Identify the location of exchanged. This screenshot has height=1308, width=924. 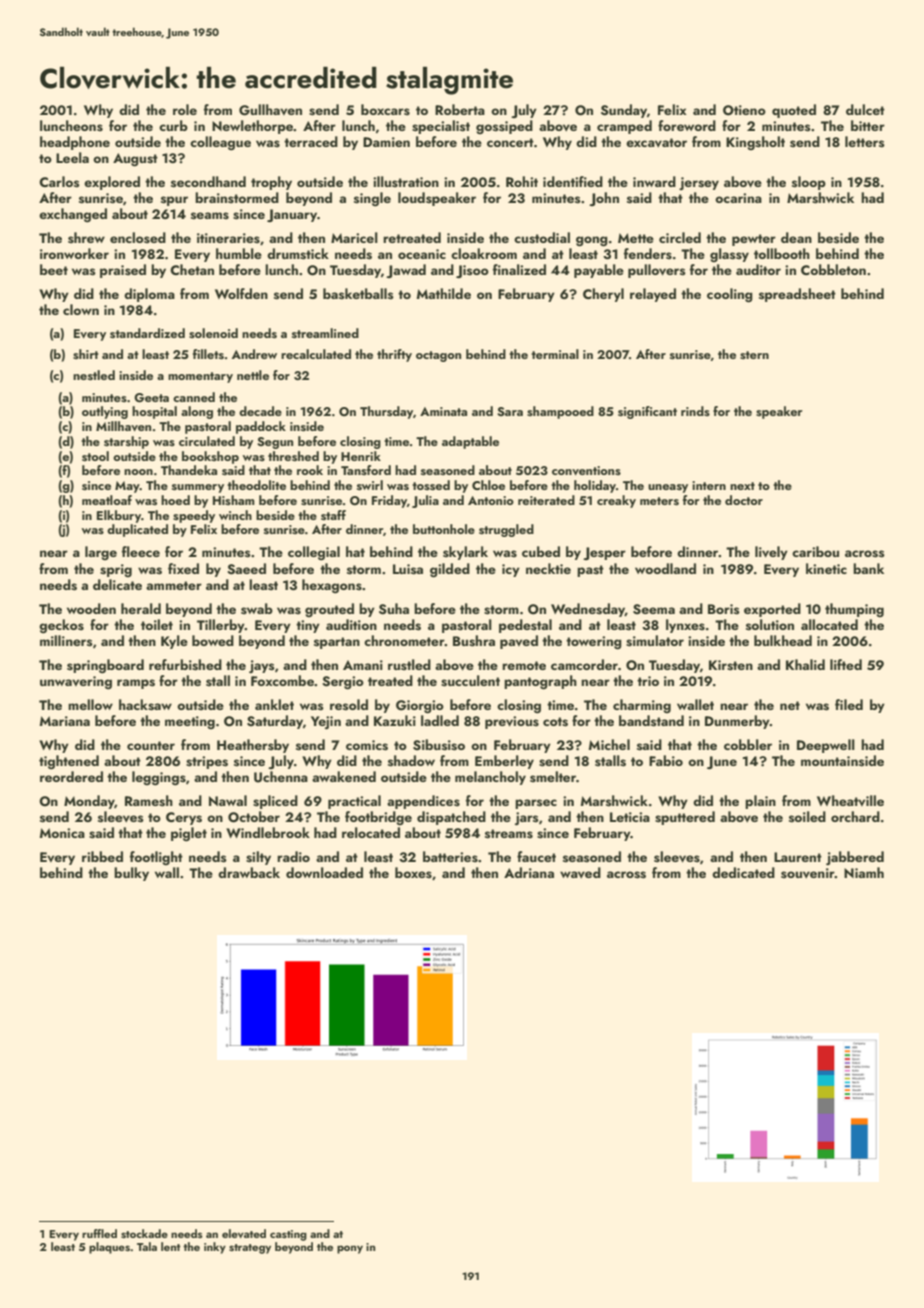
(73, 215).
